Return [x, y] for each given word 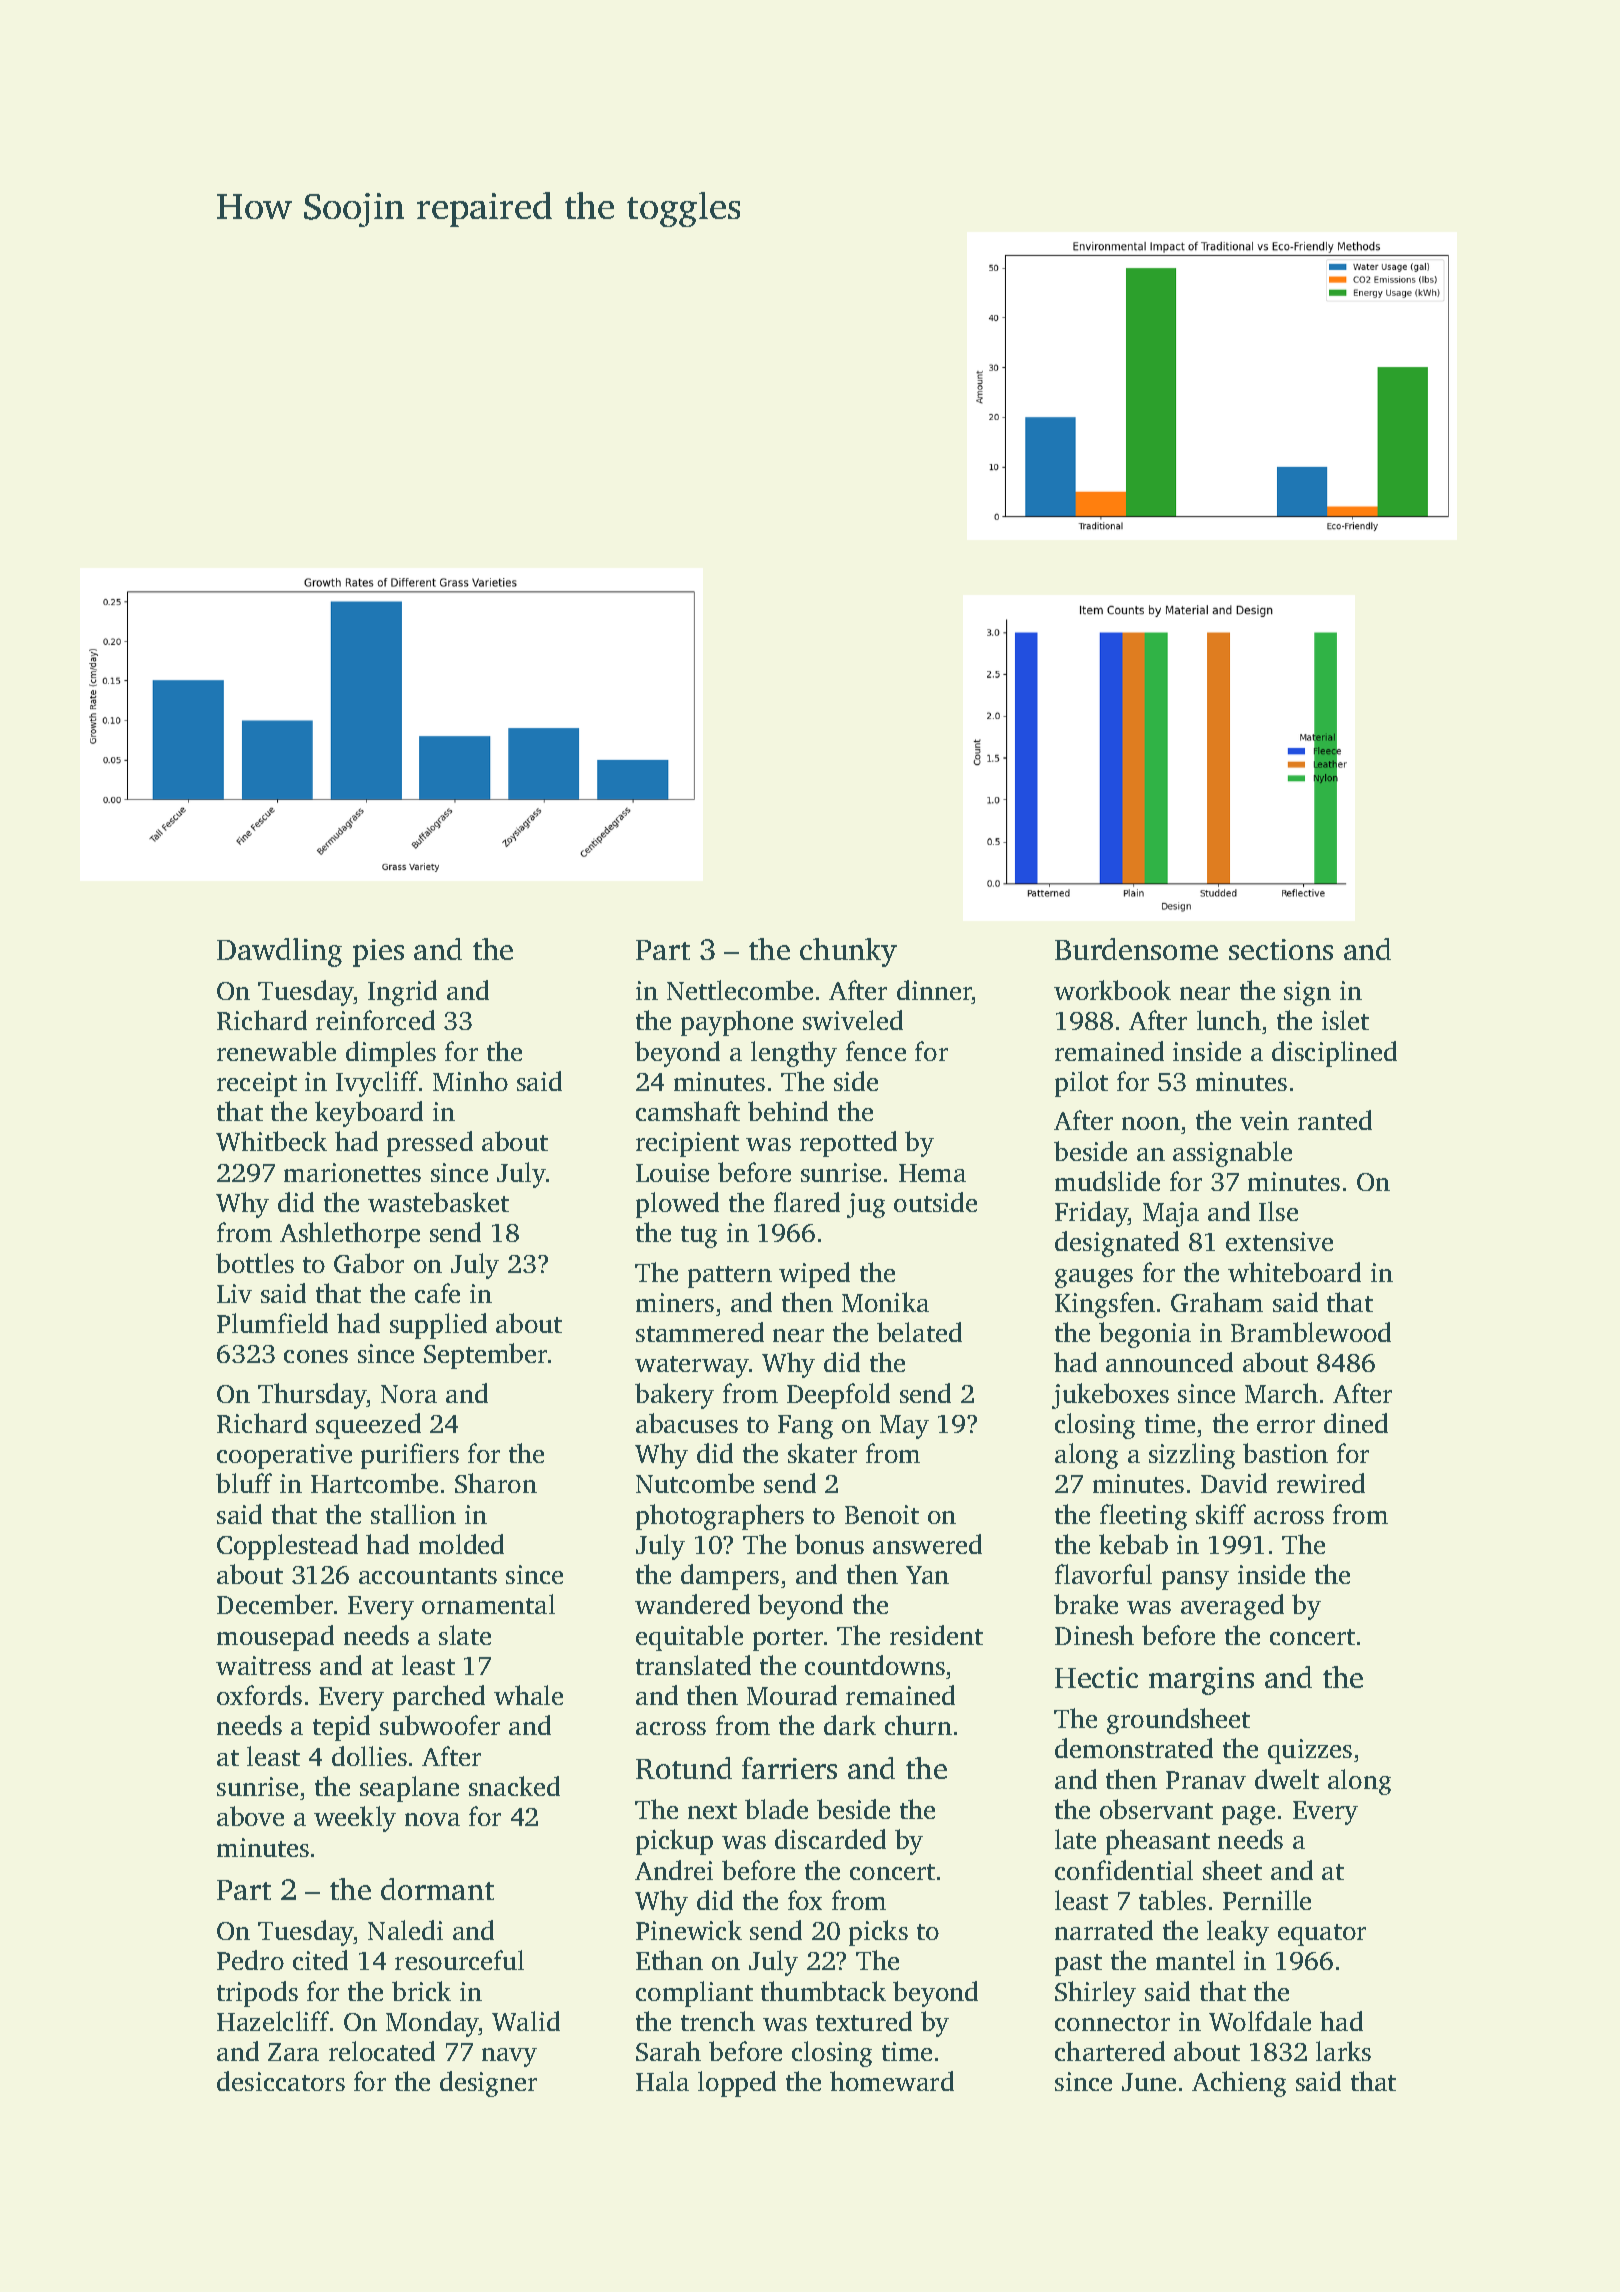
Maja [1171, 1214]
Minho [470, 1081]
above [250, 1816]
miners [675, 1302]
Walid [526, 2021]
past [1078, 1965]
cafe [437, 1293]
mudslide [1107, 1181]
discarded [830, 1839]
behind [788, 1111]
